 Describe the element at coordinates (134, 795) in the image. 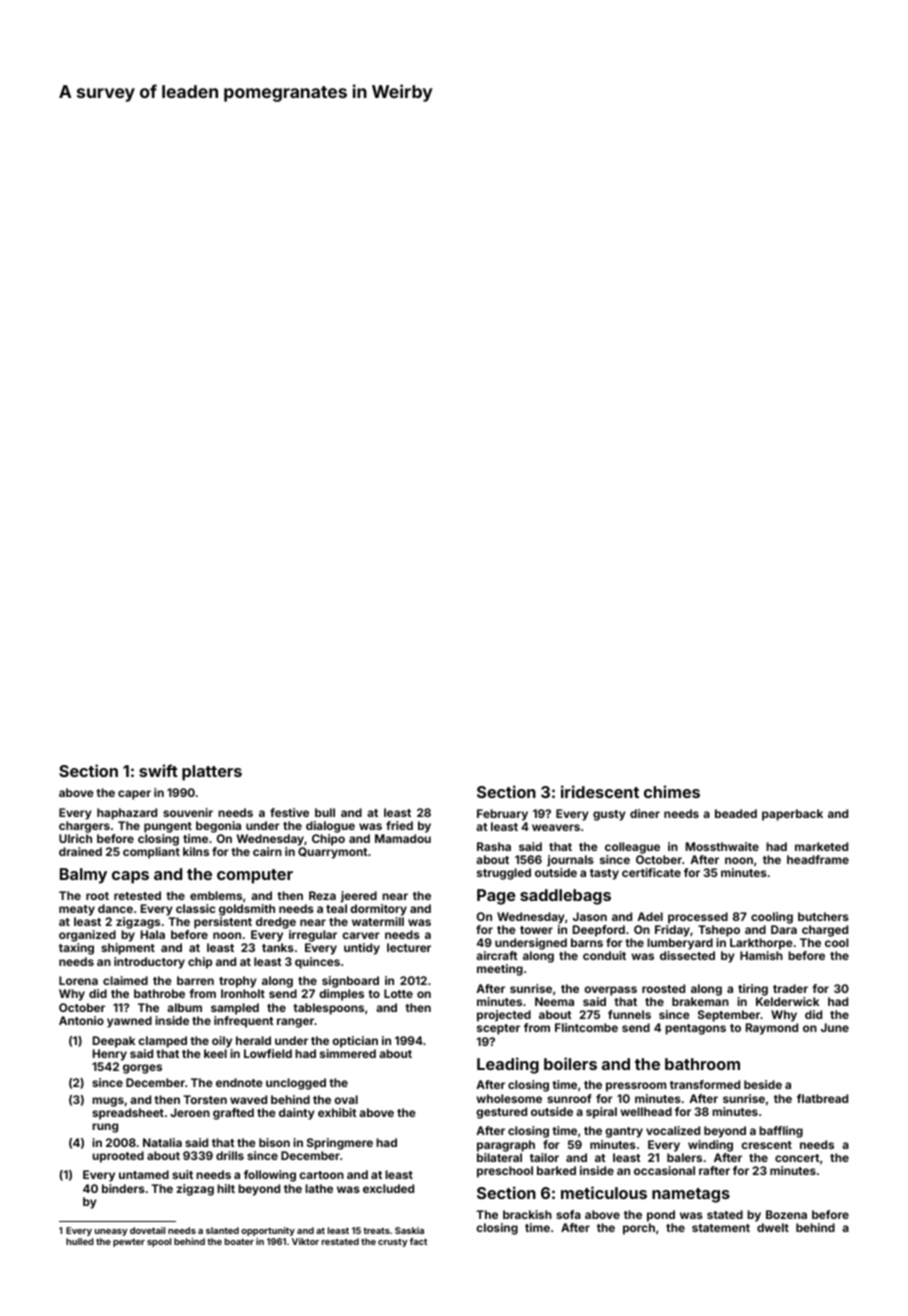

I see `caper` at that location.
